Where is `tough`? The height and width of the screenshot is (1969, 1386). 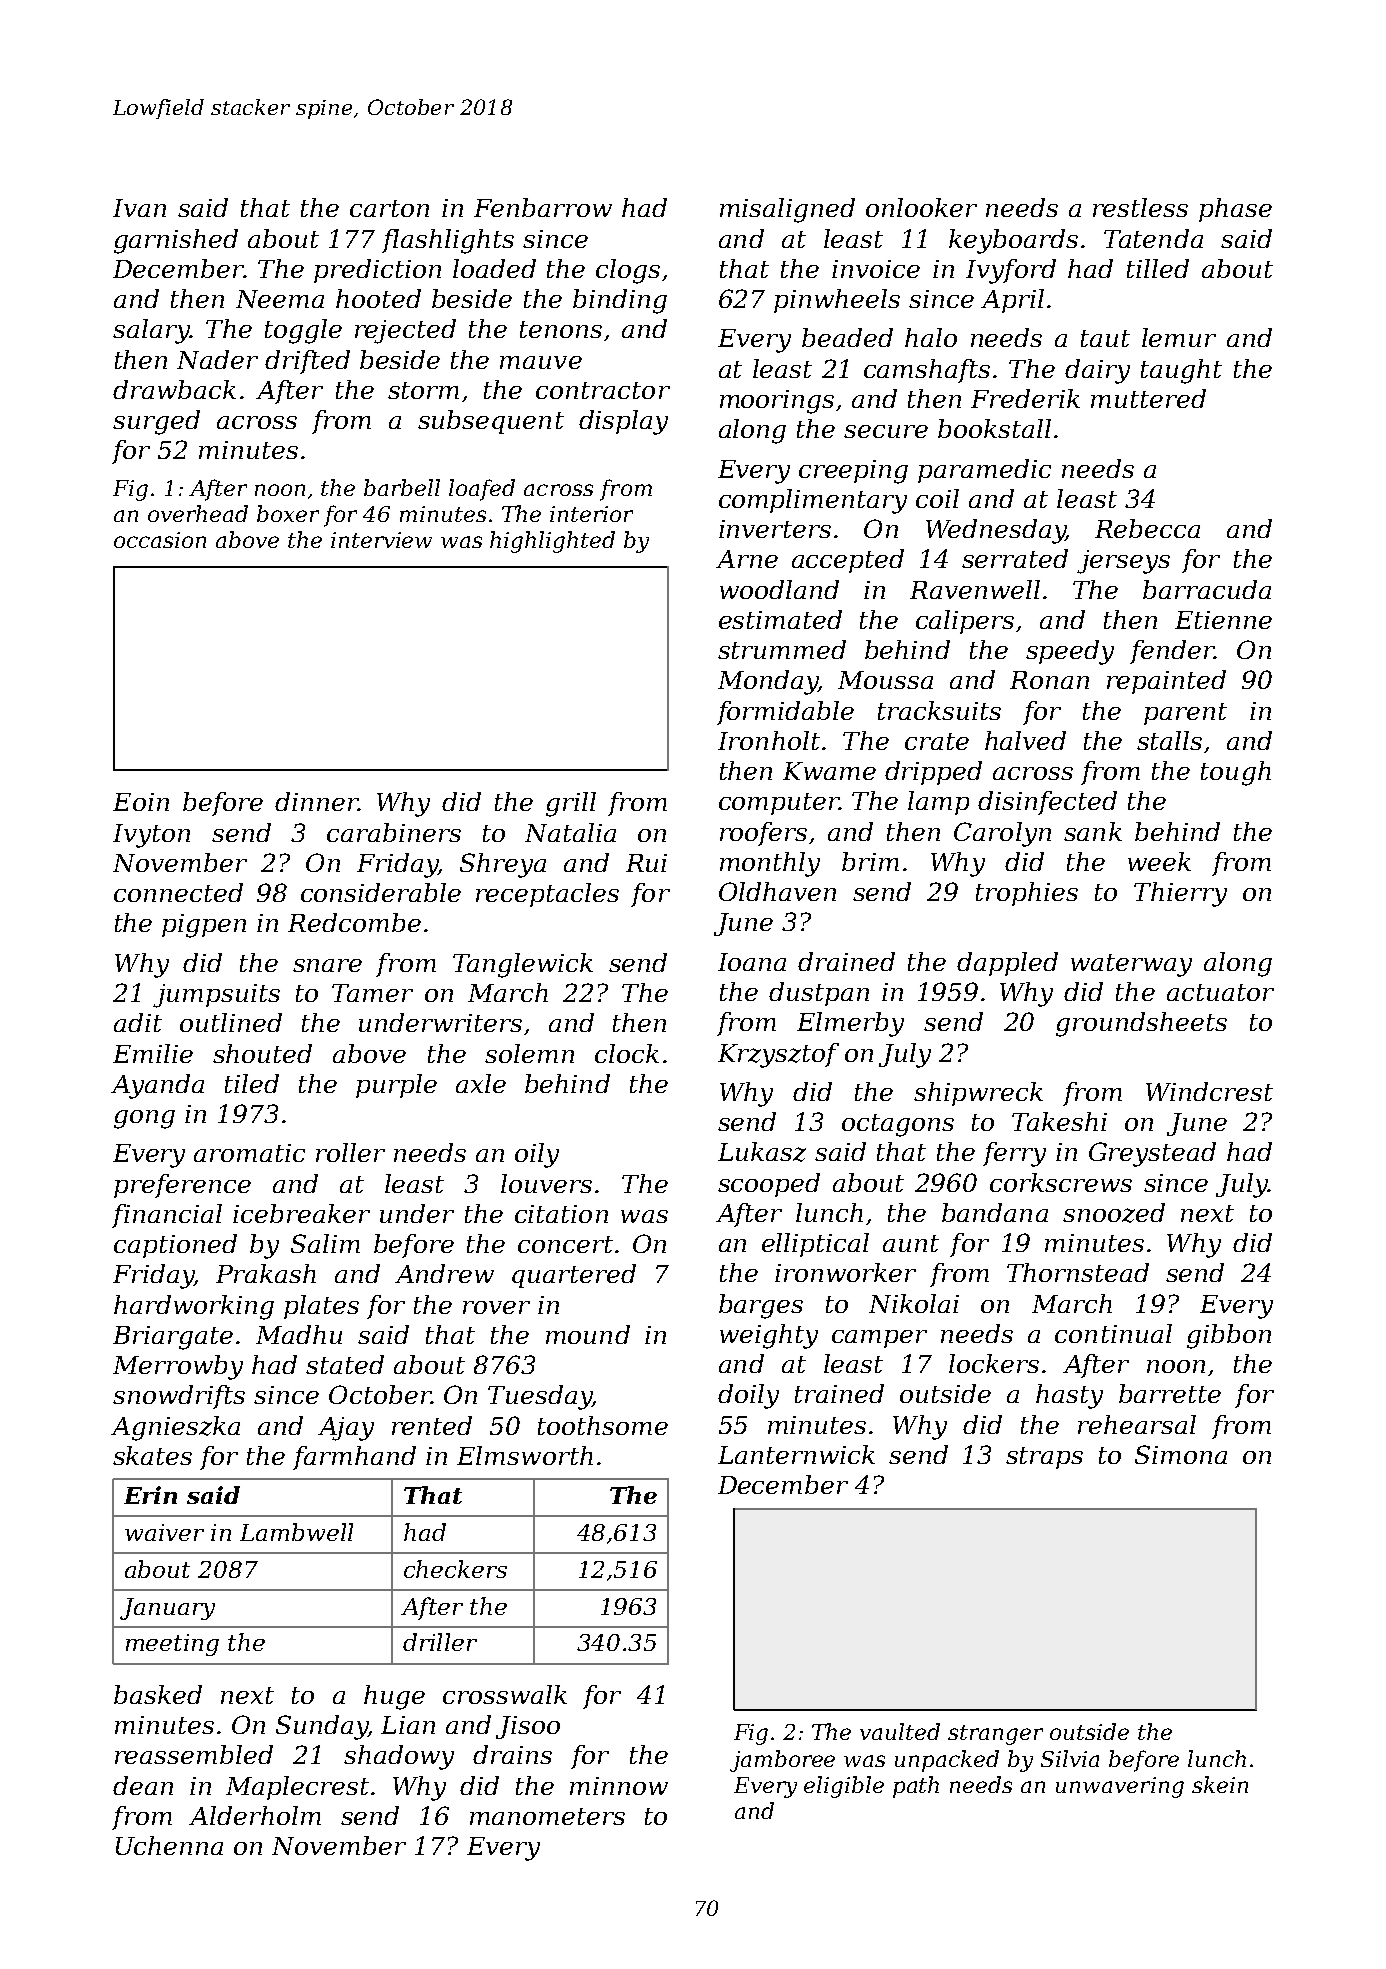
tough is located at coordinates (1236, 773).
